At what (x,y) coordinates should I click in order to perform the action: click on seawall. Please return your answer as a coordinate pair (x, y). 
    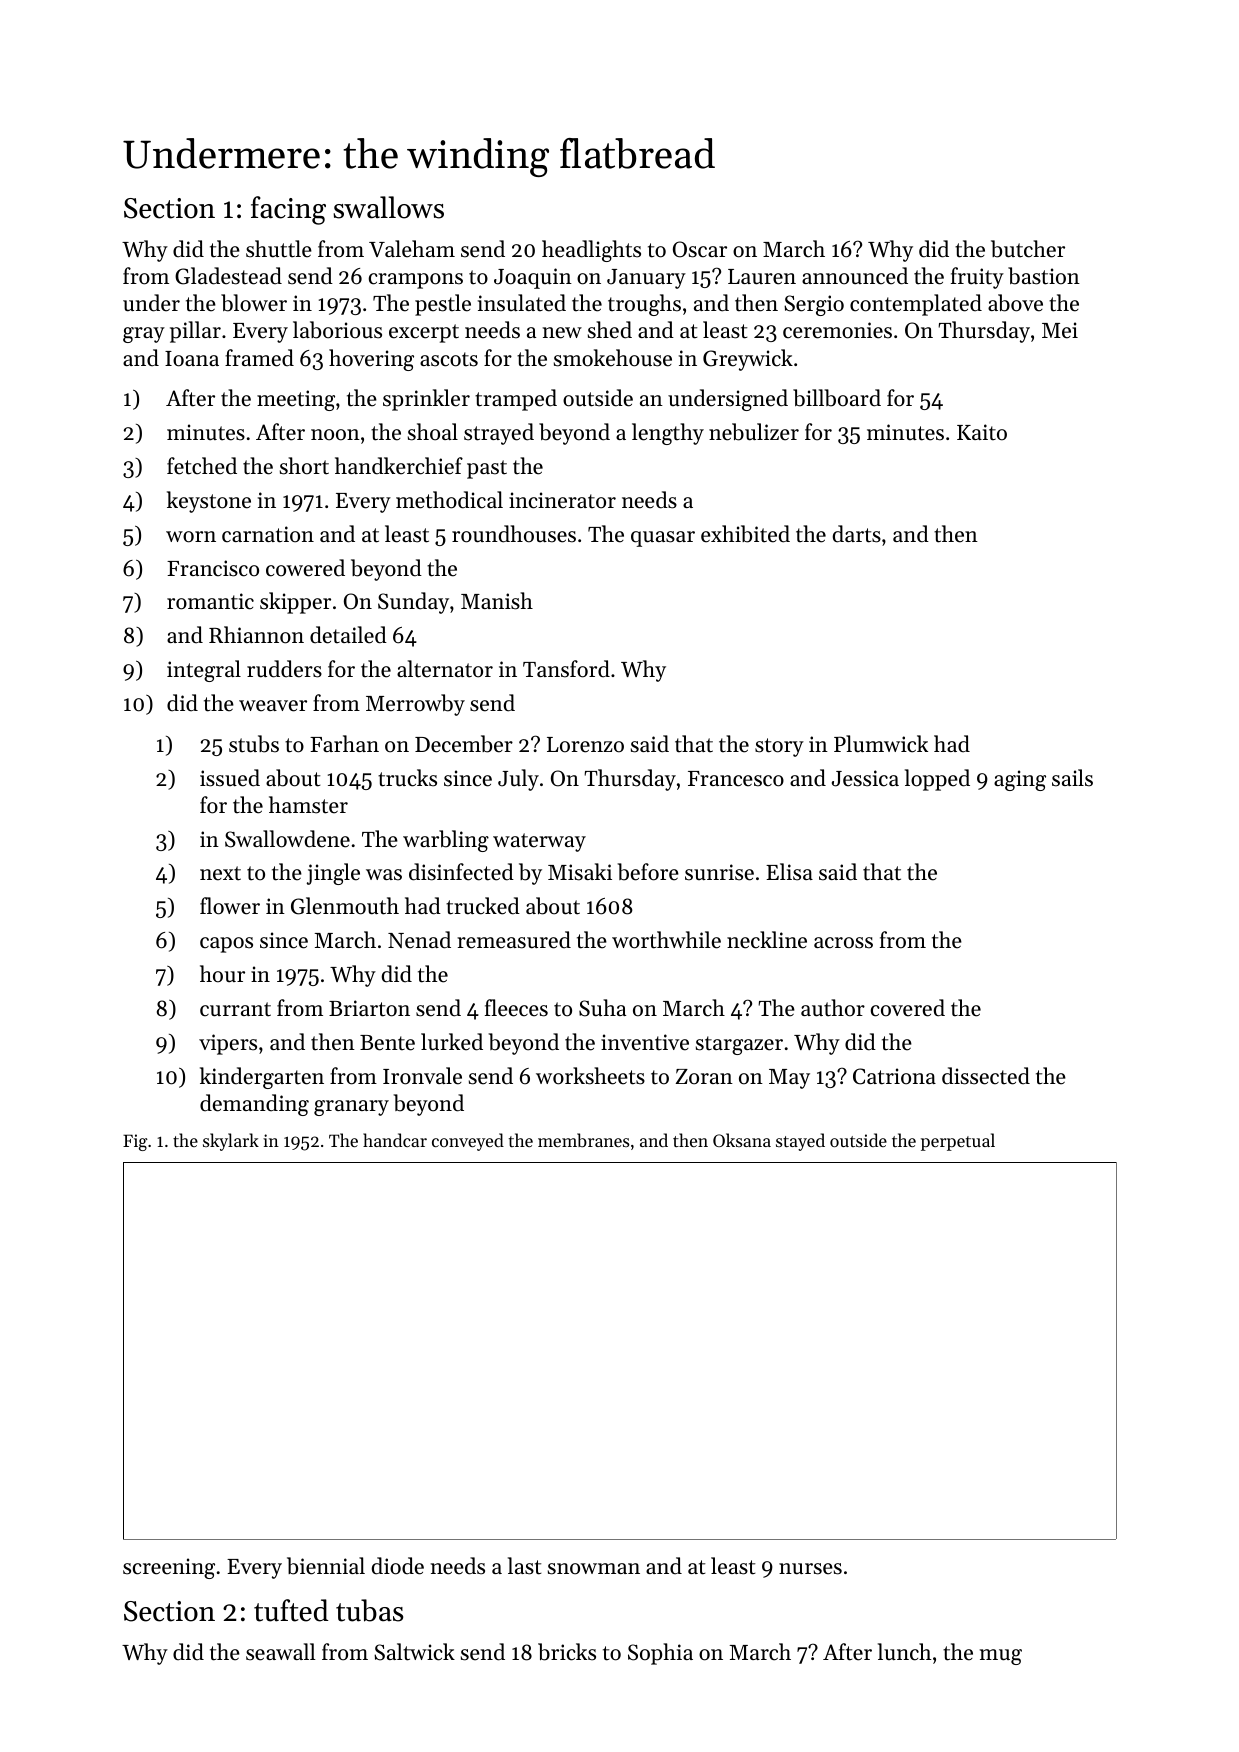
    Looking at the image, I should click on (280, 1652).
